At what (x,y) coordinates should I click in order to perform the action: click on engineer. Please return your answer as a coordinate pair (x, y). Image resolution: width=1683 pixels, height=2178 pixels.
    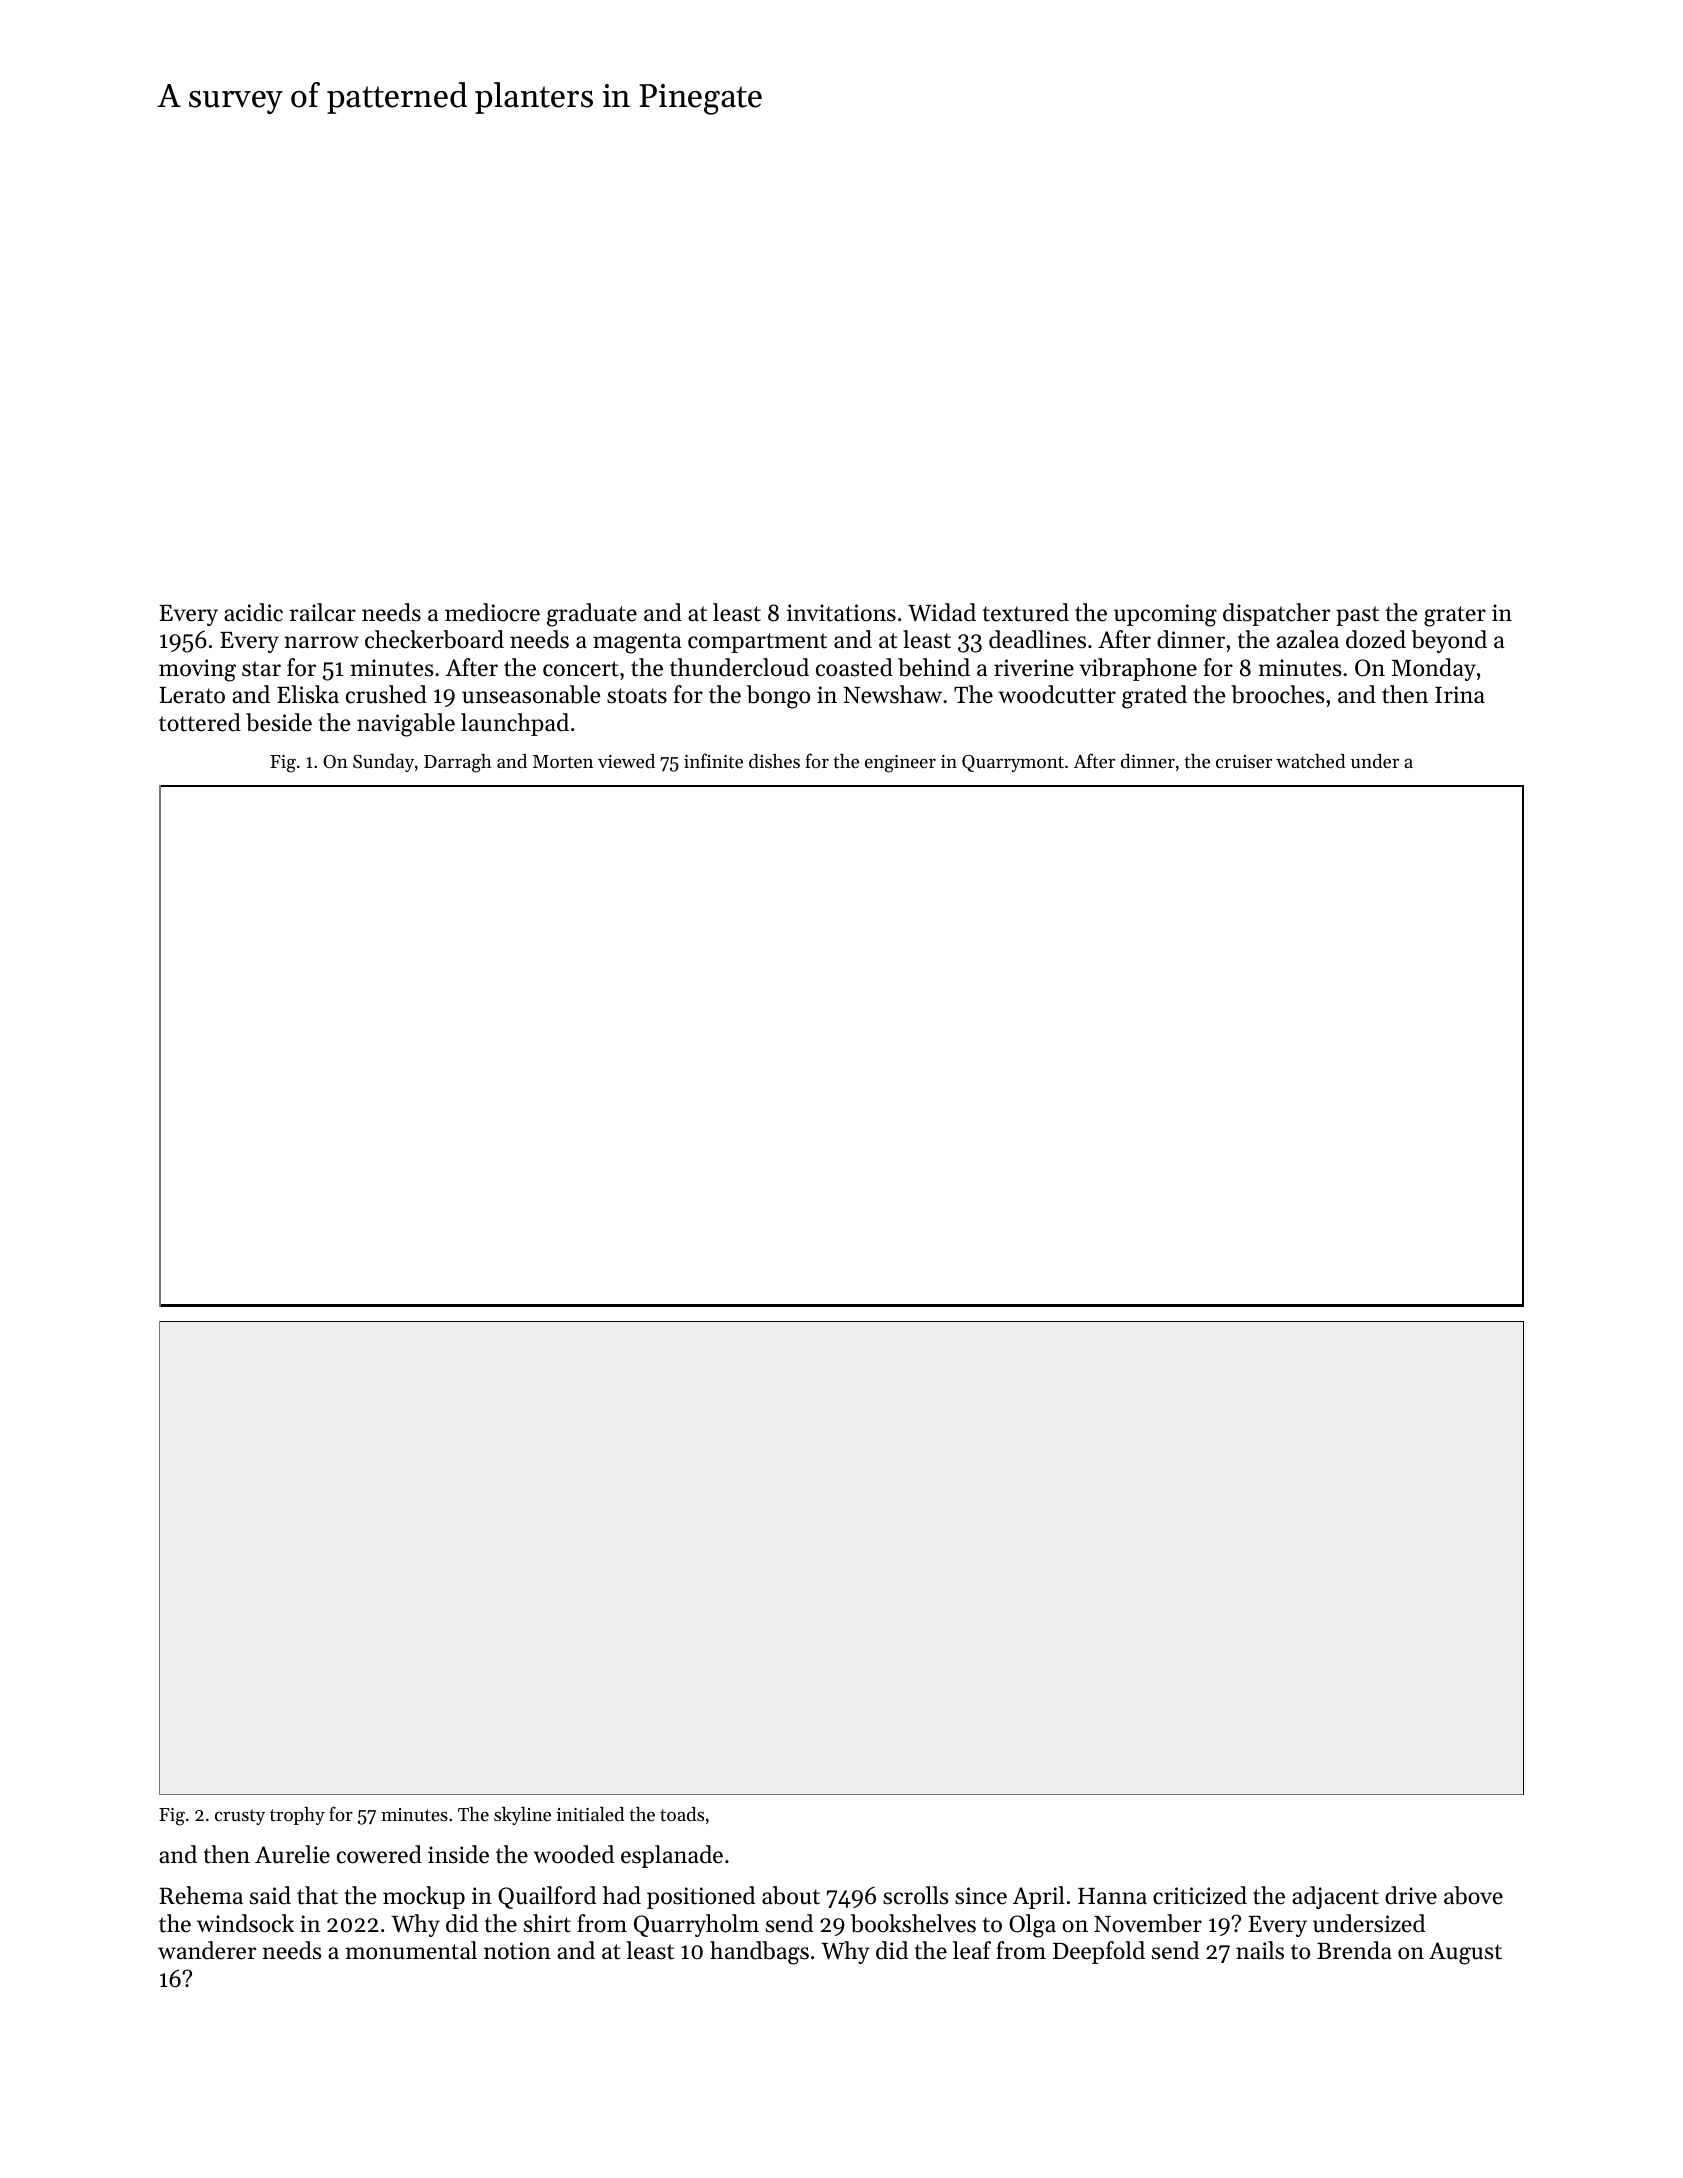
    Looking at the image, I should click on (900, 764).
